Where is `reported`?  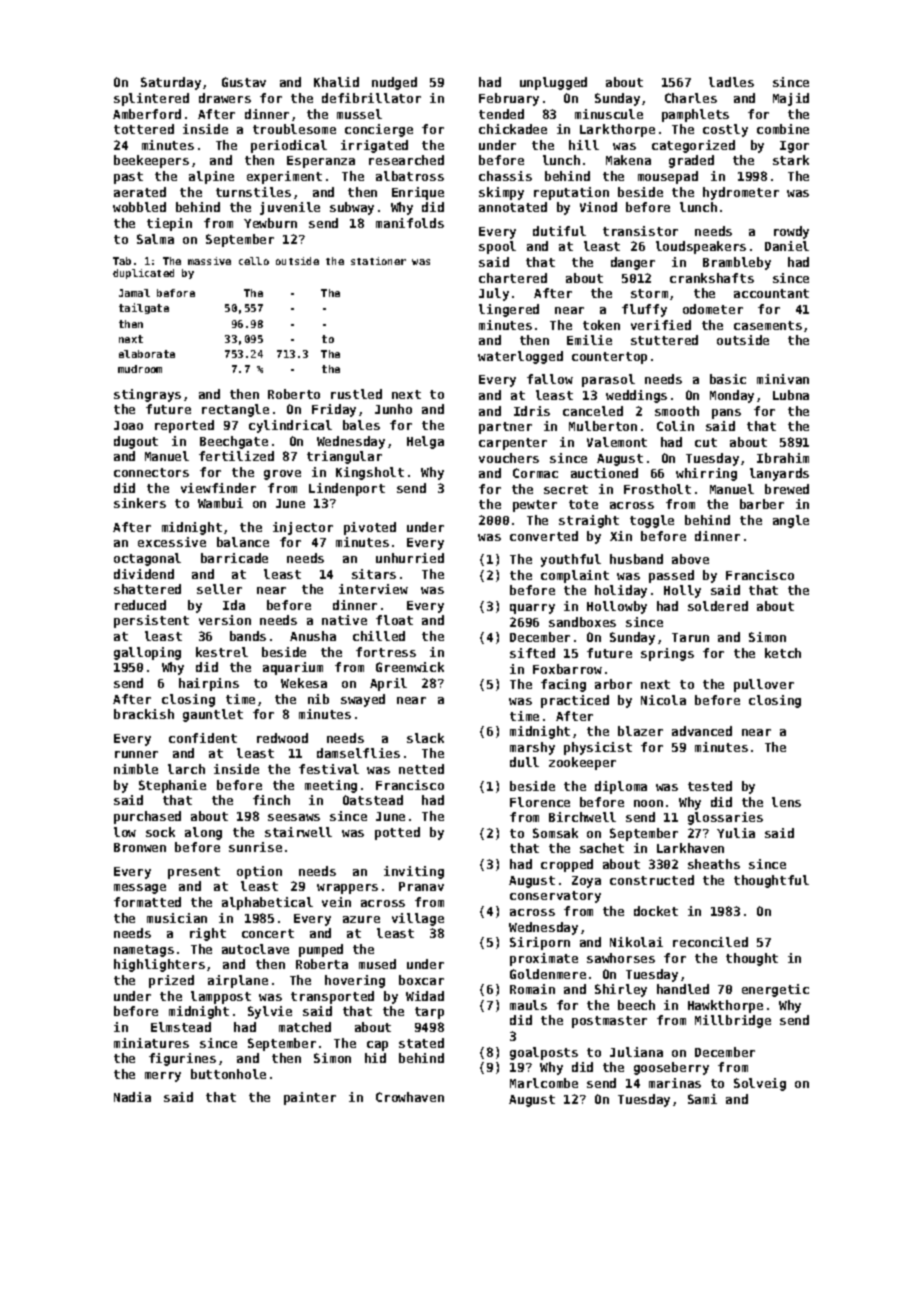
reported is located at coordinates (184, 426).
